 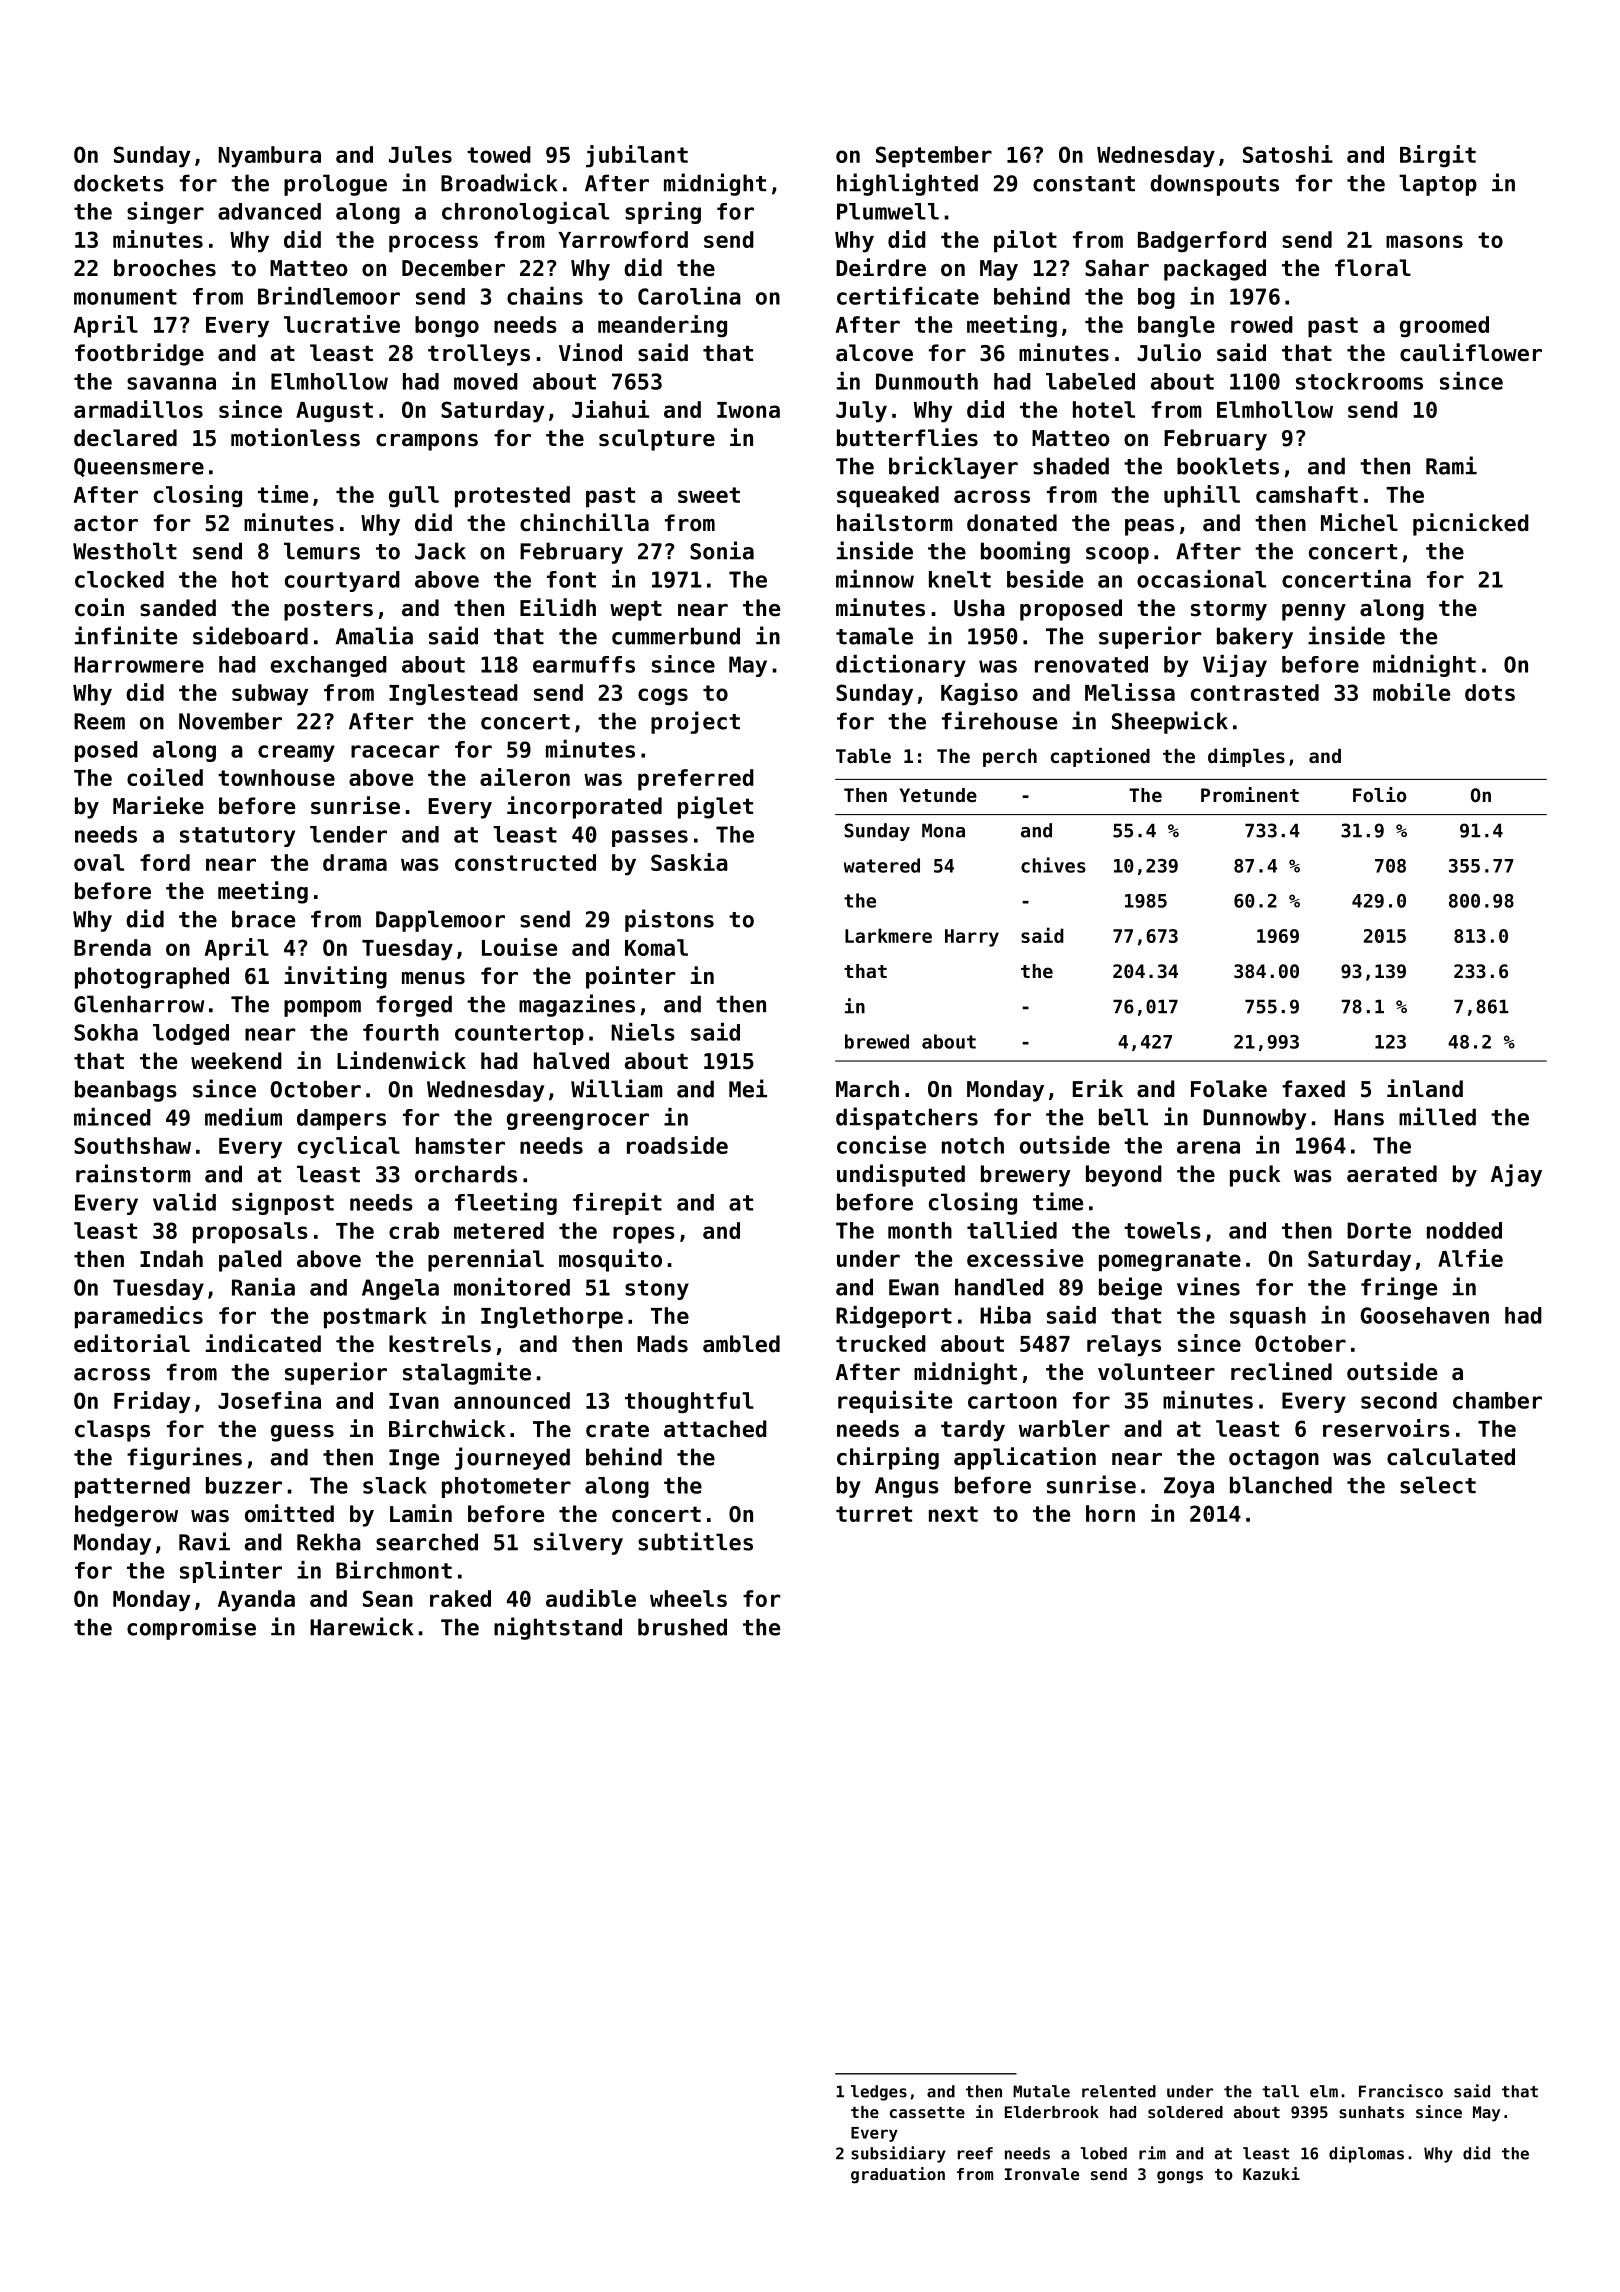 I want to click on cassette, so click(x=927, y=2112).
